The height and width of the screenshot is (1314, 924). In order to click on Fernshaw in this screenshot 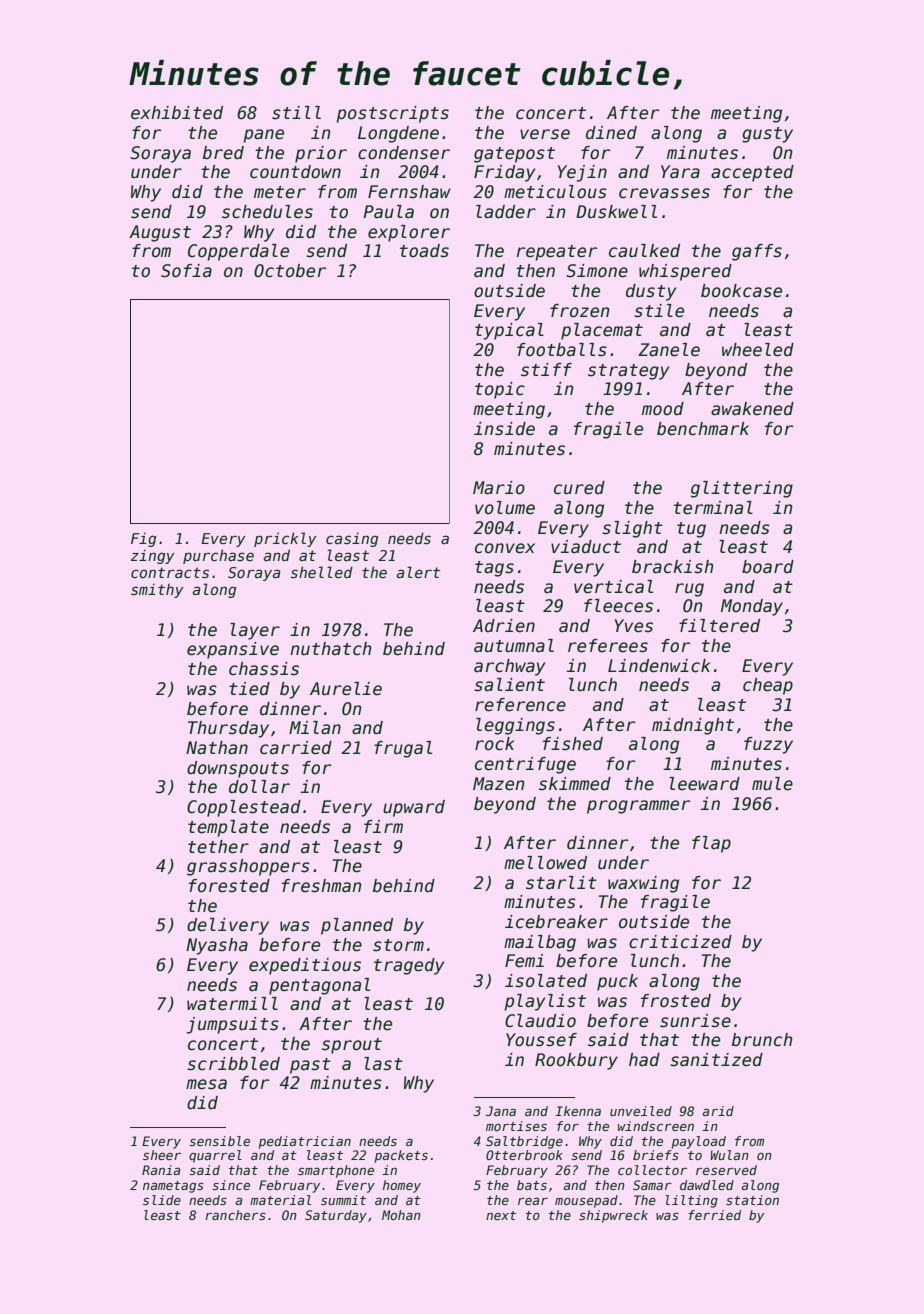, I will do `click(409, 192)`.
